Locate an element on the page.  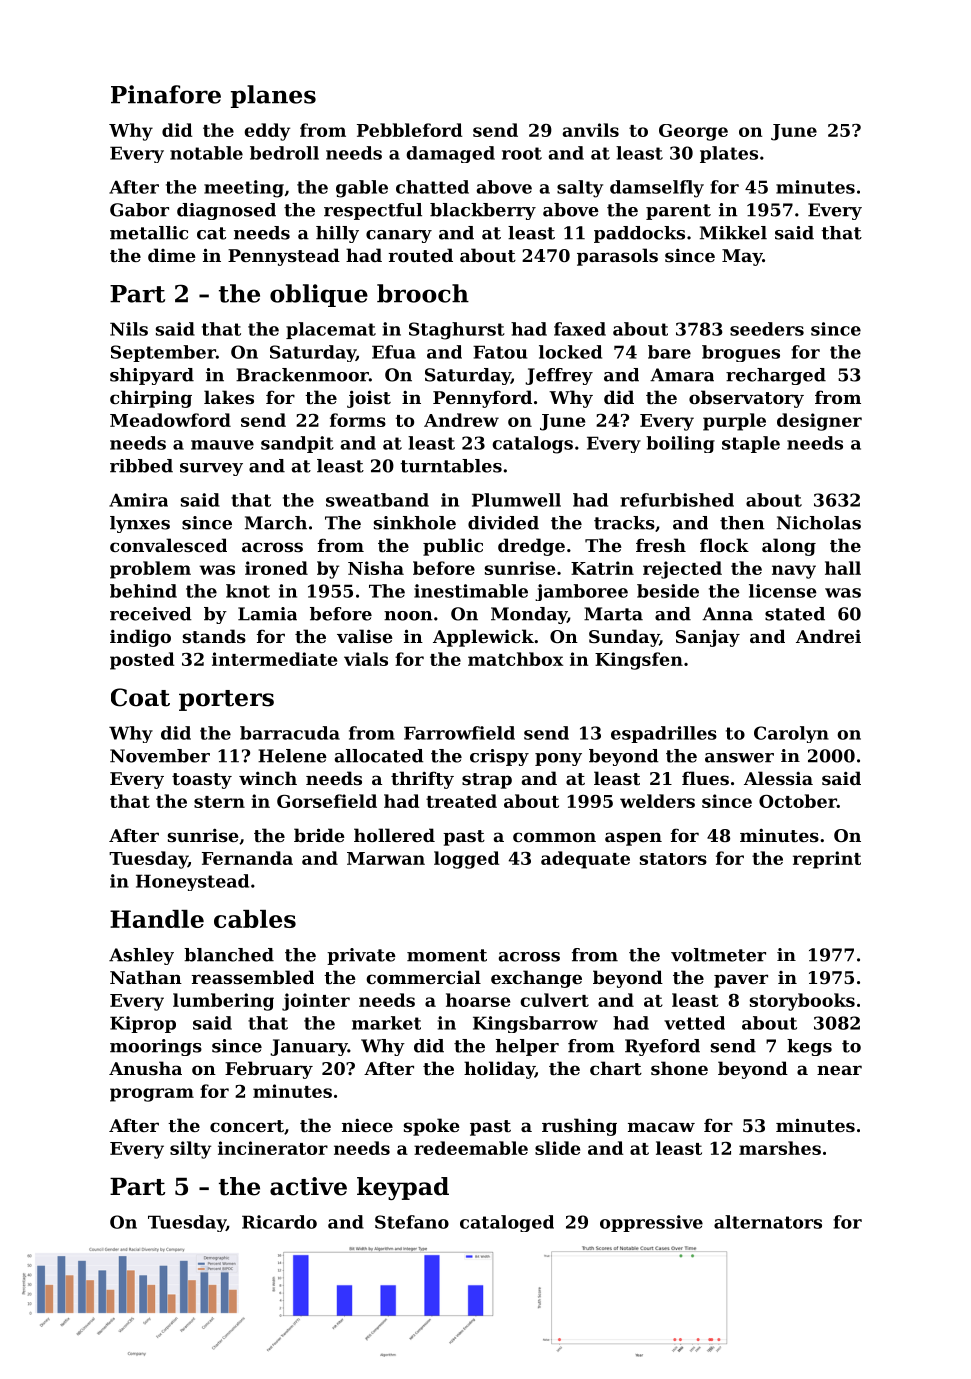
barracuda is located at coordinates (290, 733).
